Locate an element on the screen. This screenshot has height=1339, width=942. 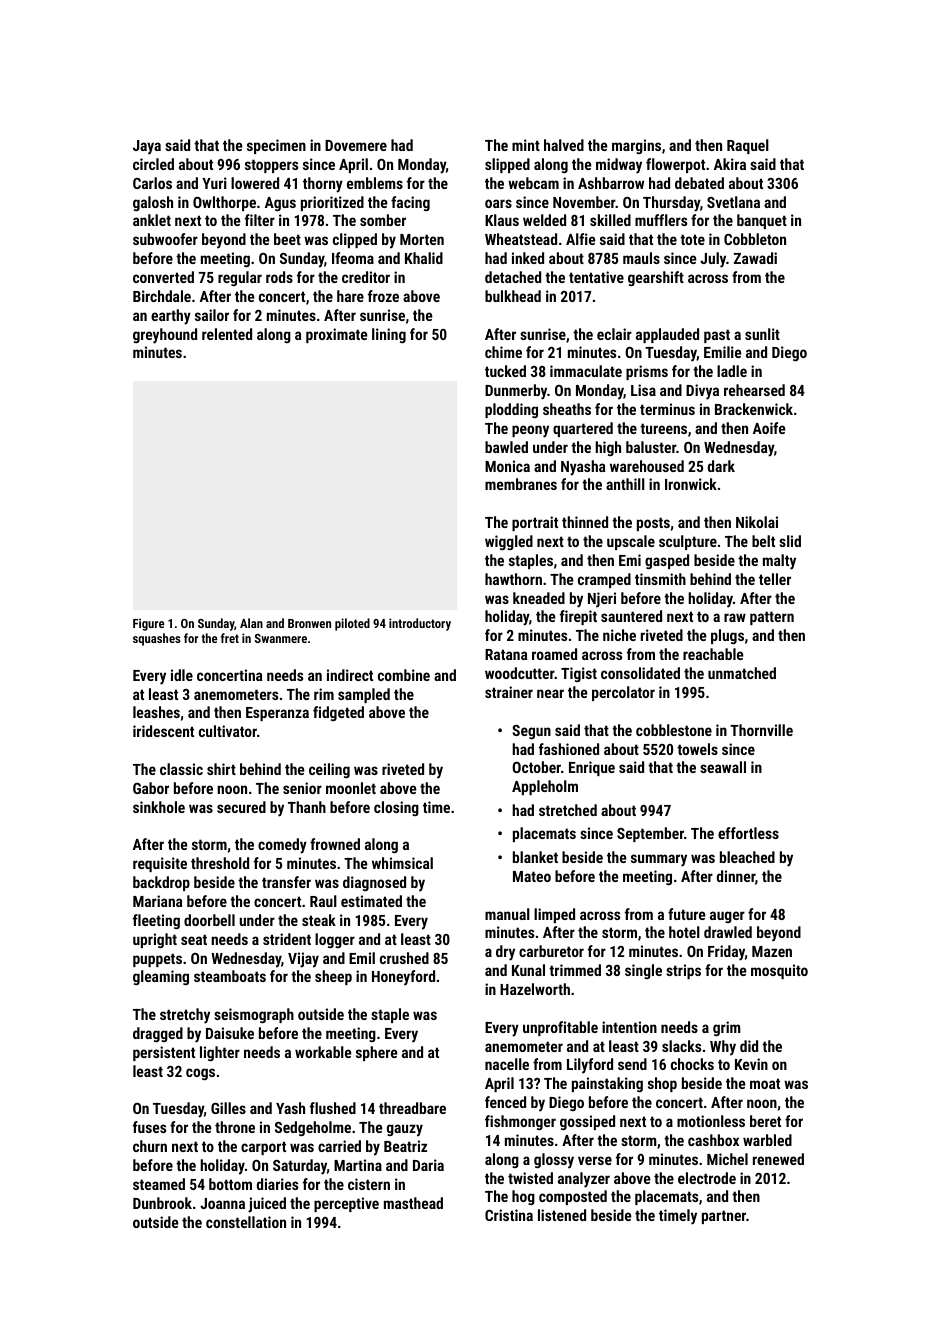
pattern is located at coordinates (772, 618).
